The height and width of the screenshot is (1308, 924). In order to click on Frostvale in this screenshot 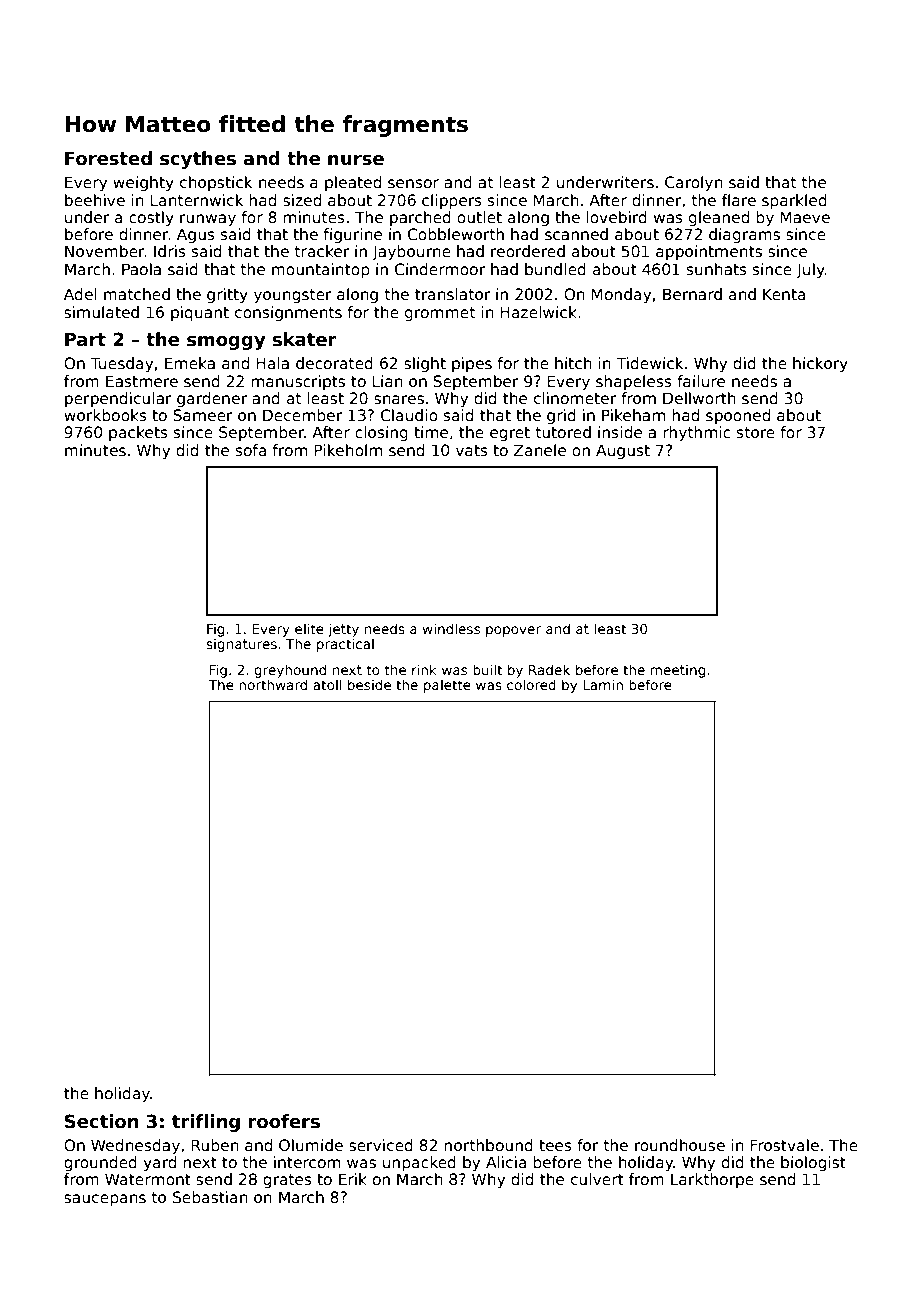, I will do `click(785, 1145)`.
